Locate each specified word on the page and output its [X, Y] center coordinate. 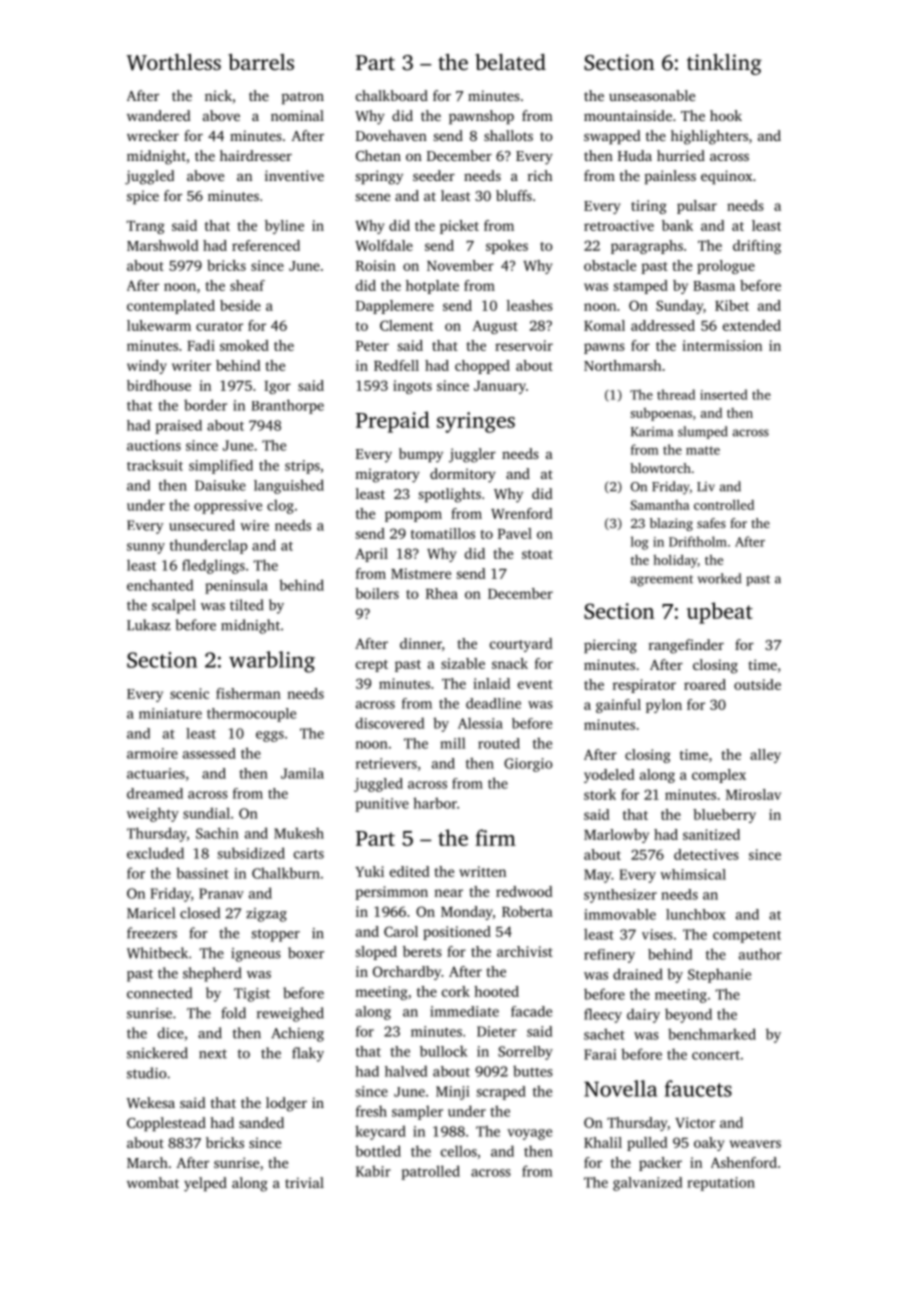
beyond [688, 1015]
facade [531, 1011]
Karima [652, 432]
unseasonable [652, 95]
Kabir [373, 1171]
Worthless [174, 62]
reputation [721, 1184]
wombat [153, 1182]
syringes [476, 422]
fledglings [213, 566]
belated [510, 62]
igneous [256, 955]
